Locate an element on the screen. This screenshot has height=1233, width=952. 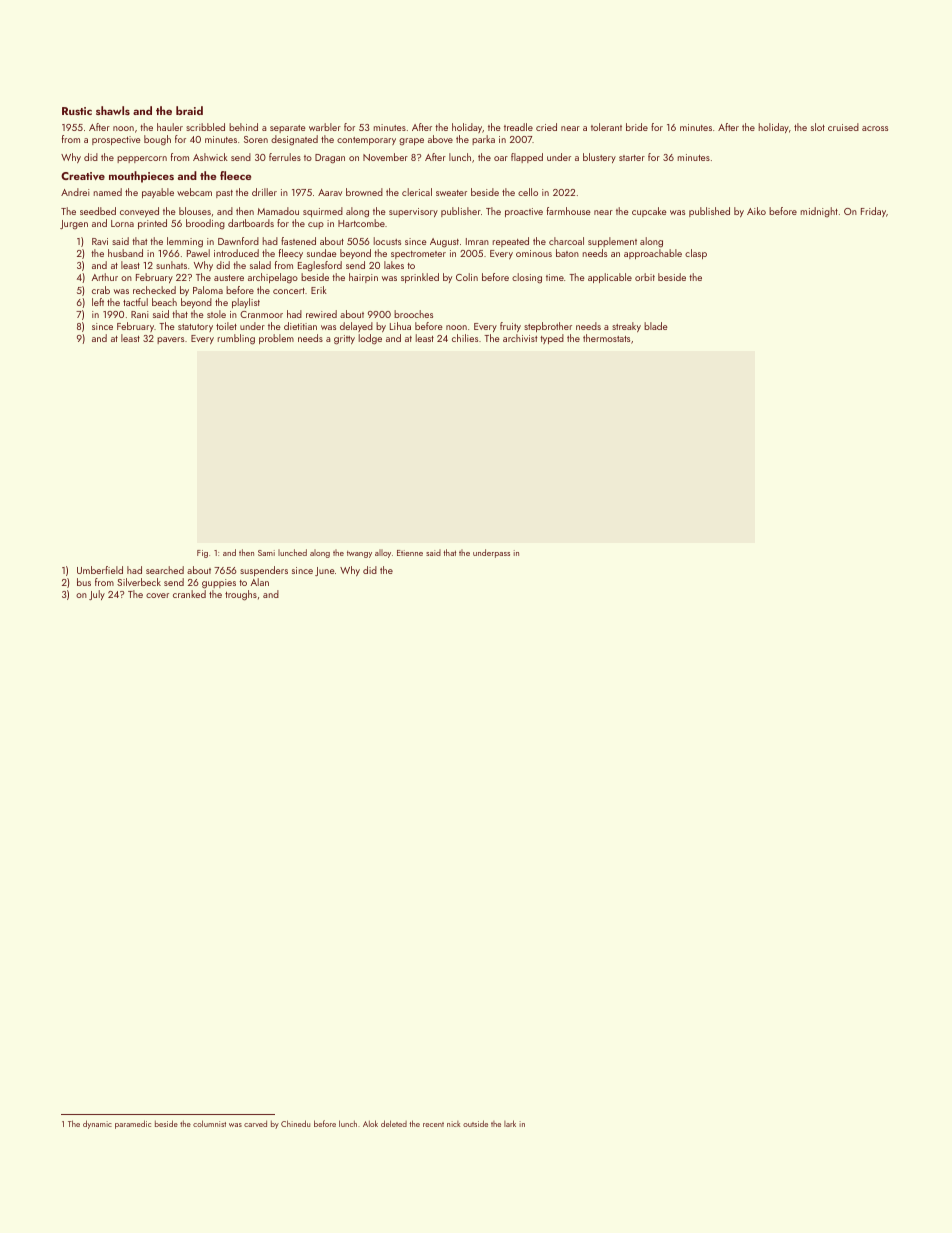
Fig is located at coordinates (202, 554).
